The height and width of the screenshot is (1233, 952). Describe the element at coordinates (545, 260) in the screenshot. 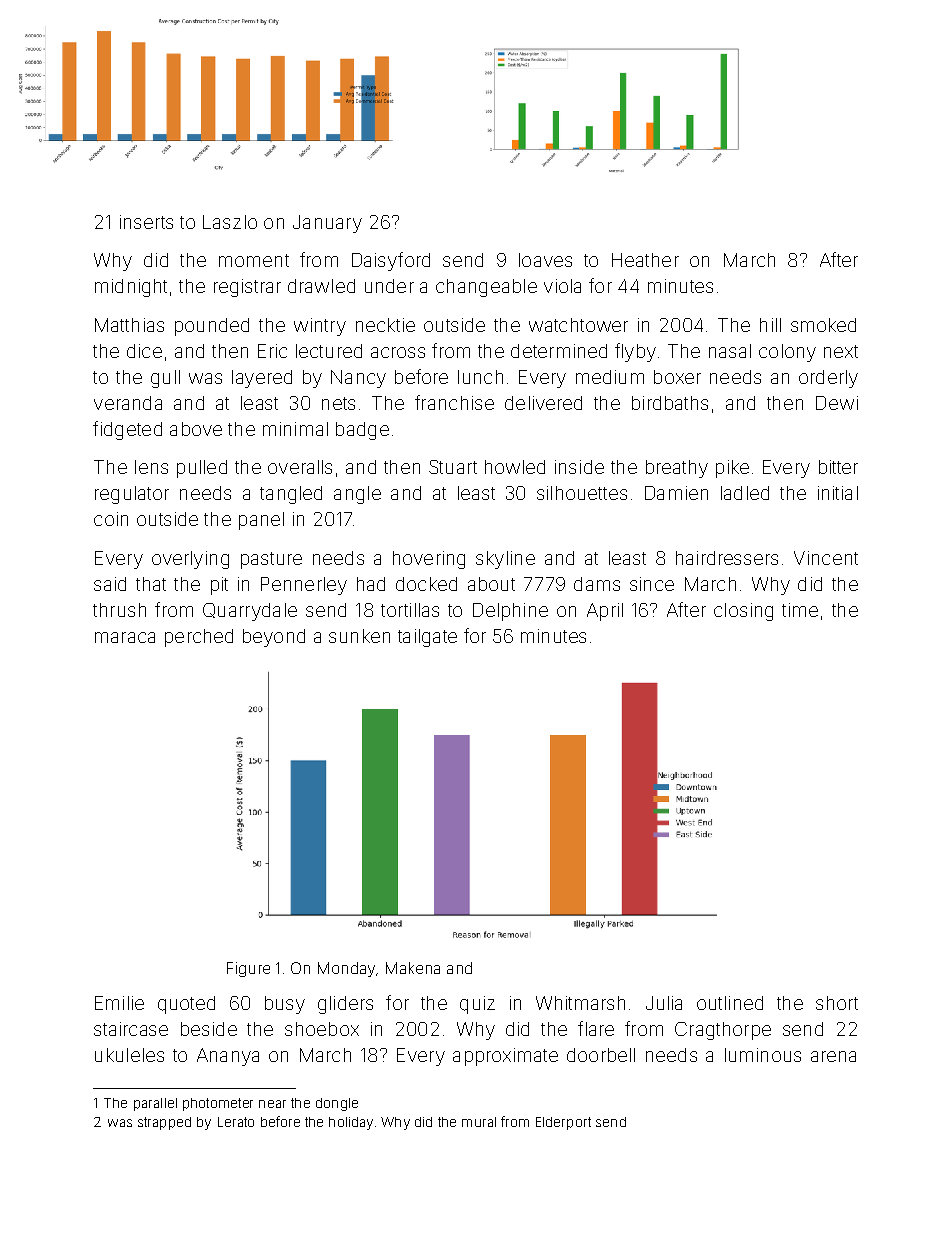

I see `loaves` at that location.
